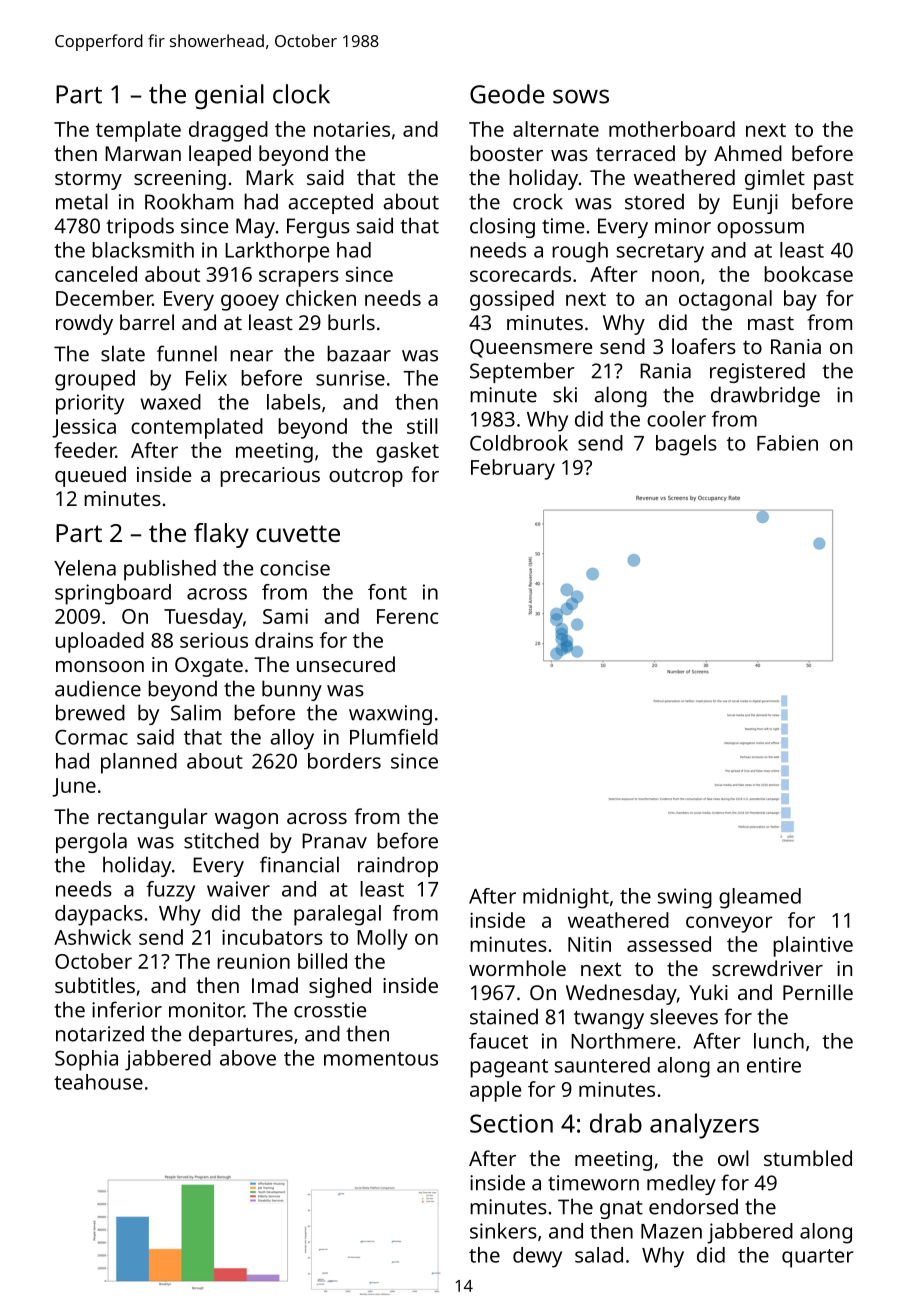  I want to click on bunny, so click(292, 690).
